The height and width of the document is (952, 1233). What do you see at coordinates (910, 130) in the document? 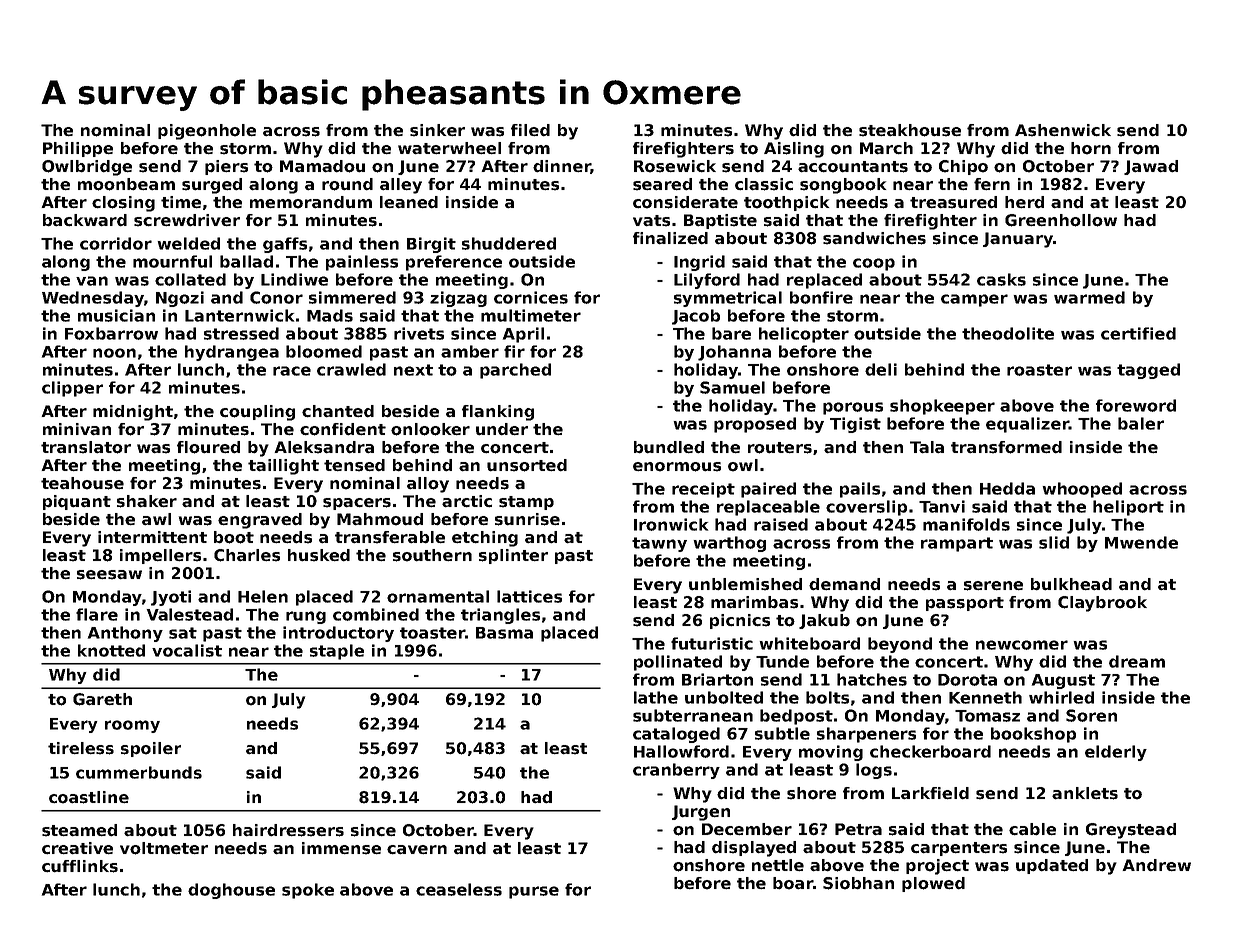
I see `steakhouse` at bounding box center [910, 130].
